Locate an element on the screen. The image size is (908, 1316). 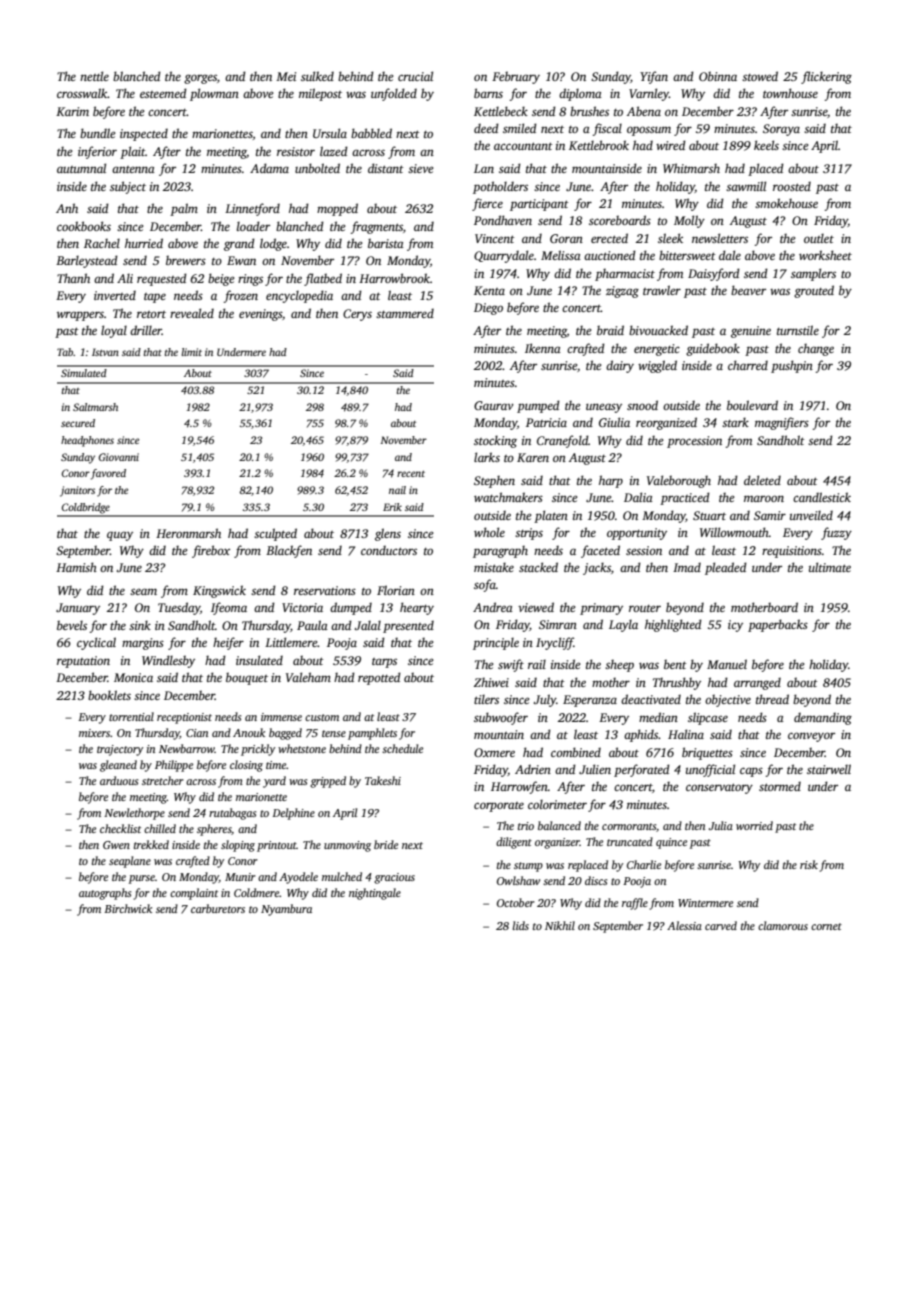
bouquet is located at coordinates (247, 678).
